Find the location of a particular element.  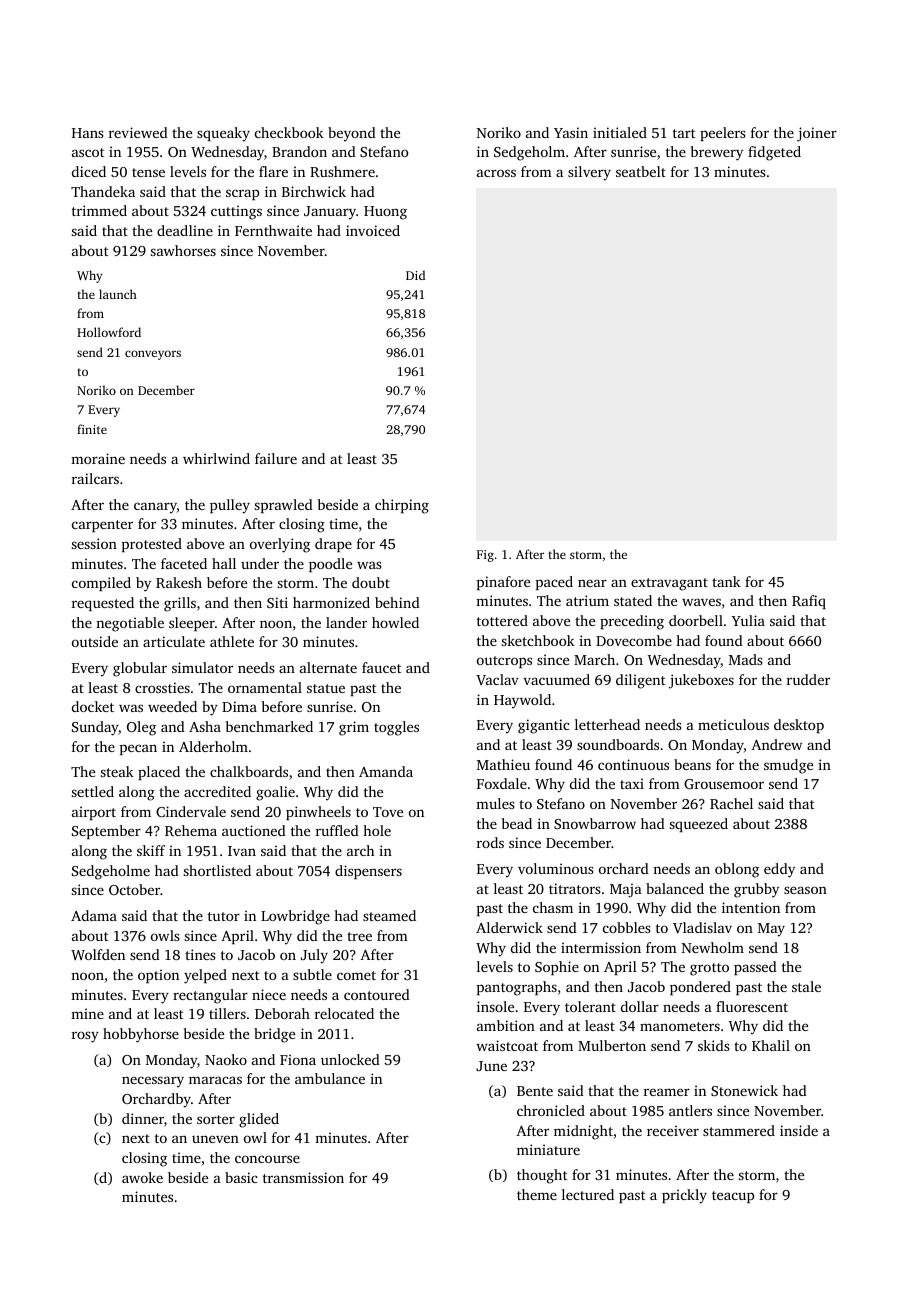

transmission is located at coordinates (303, 1177).
